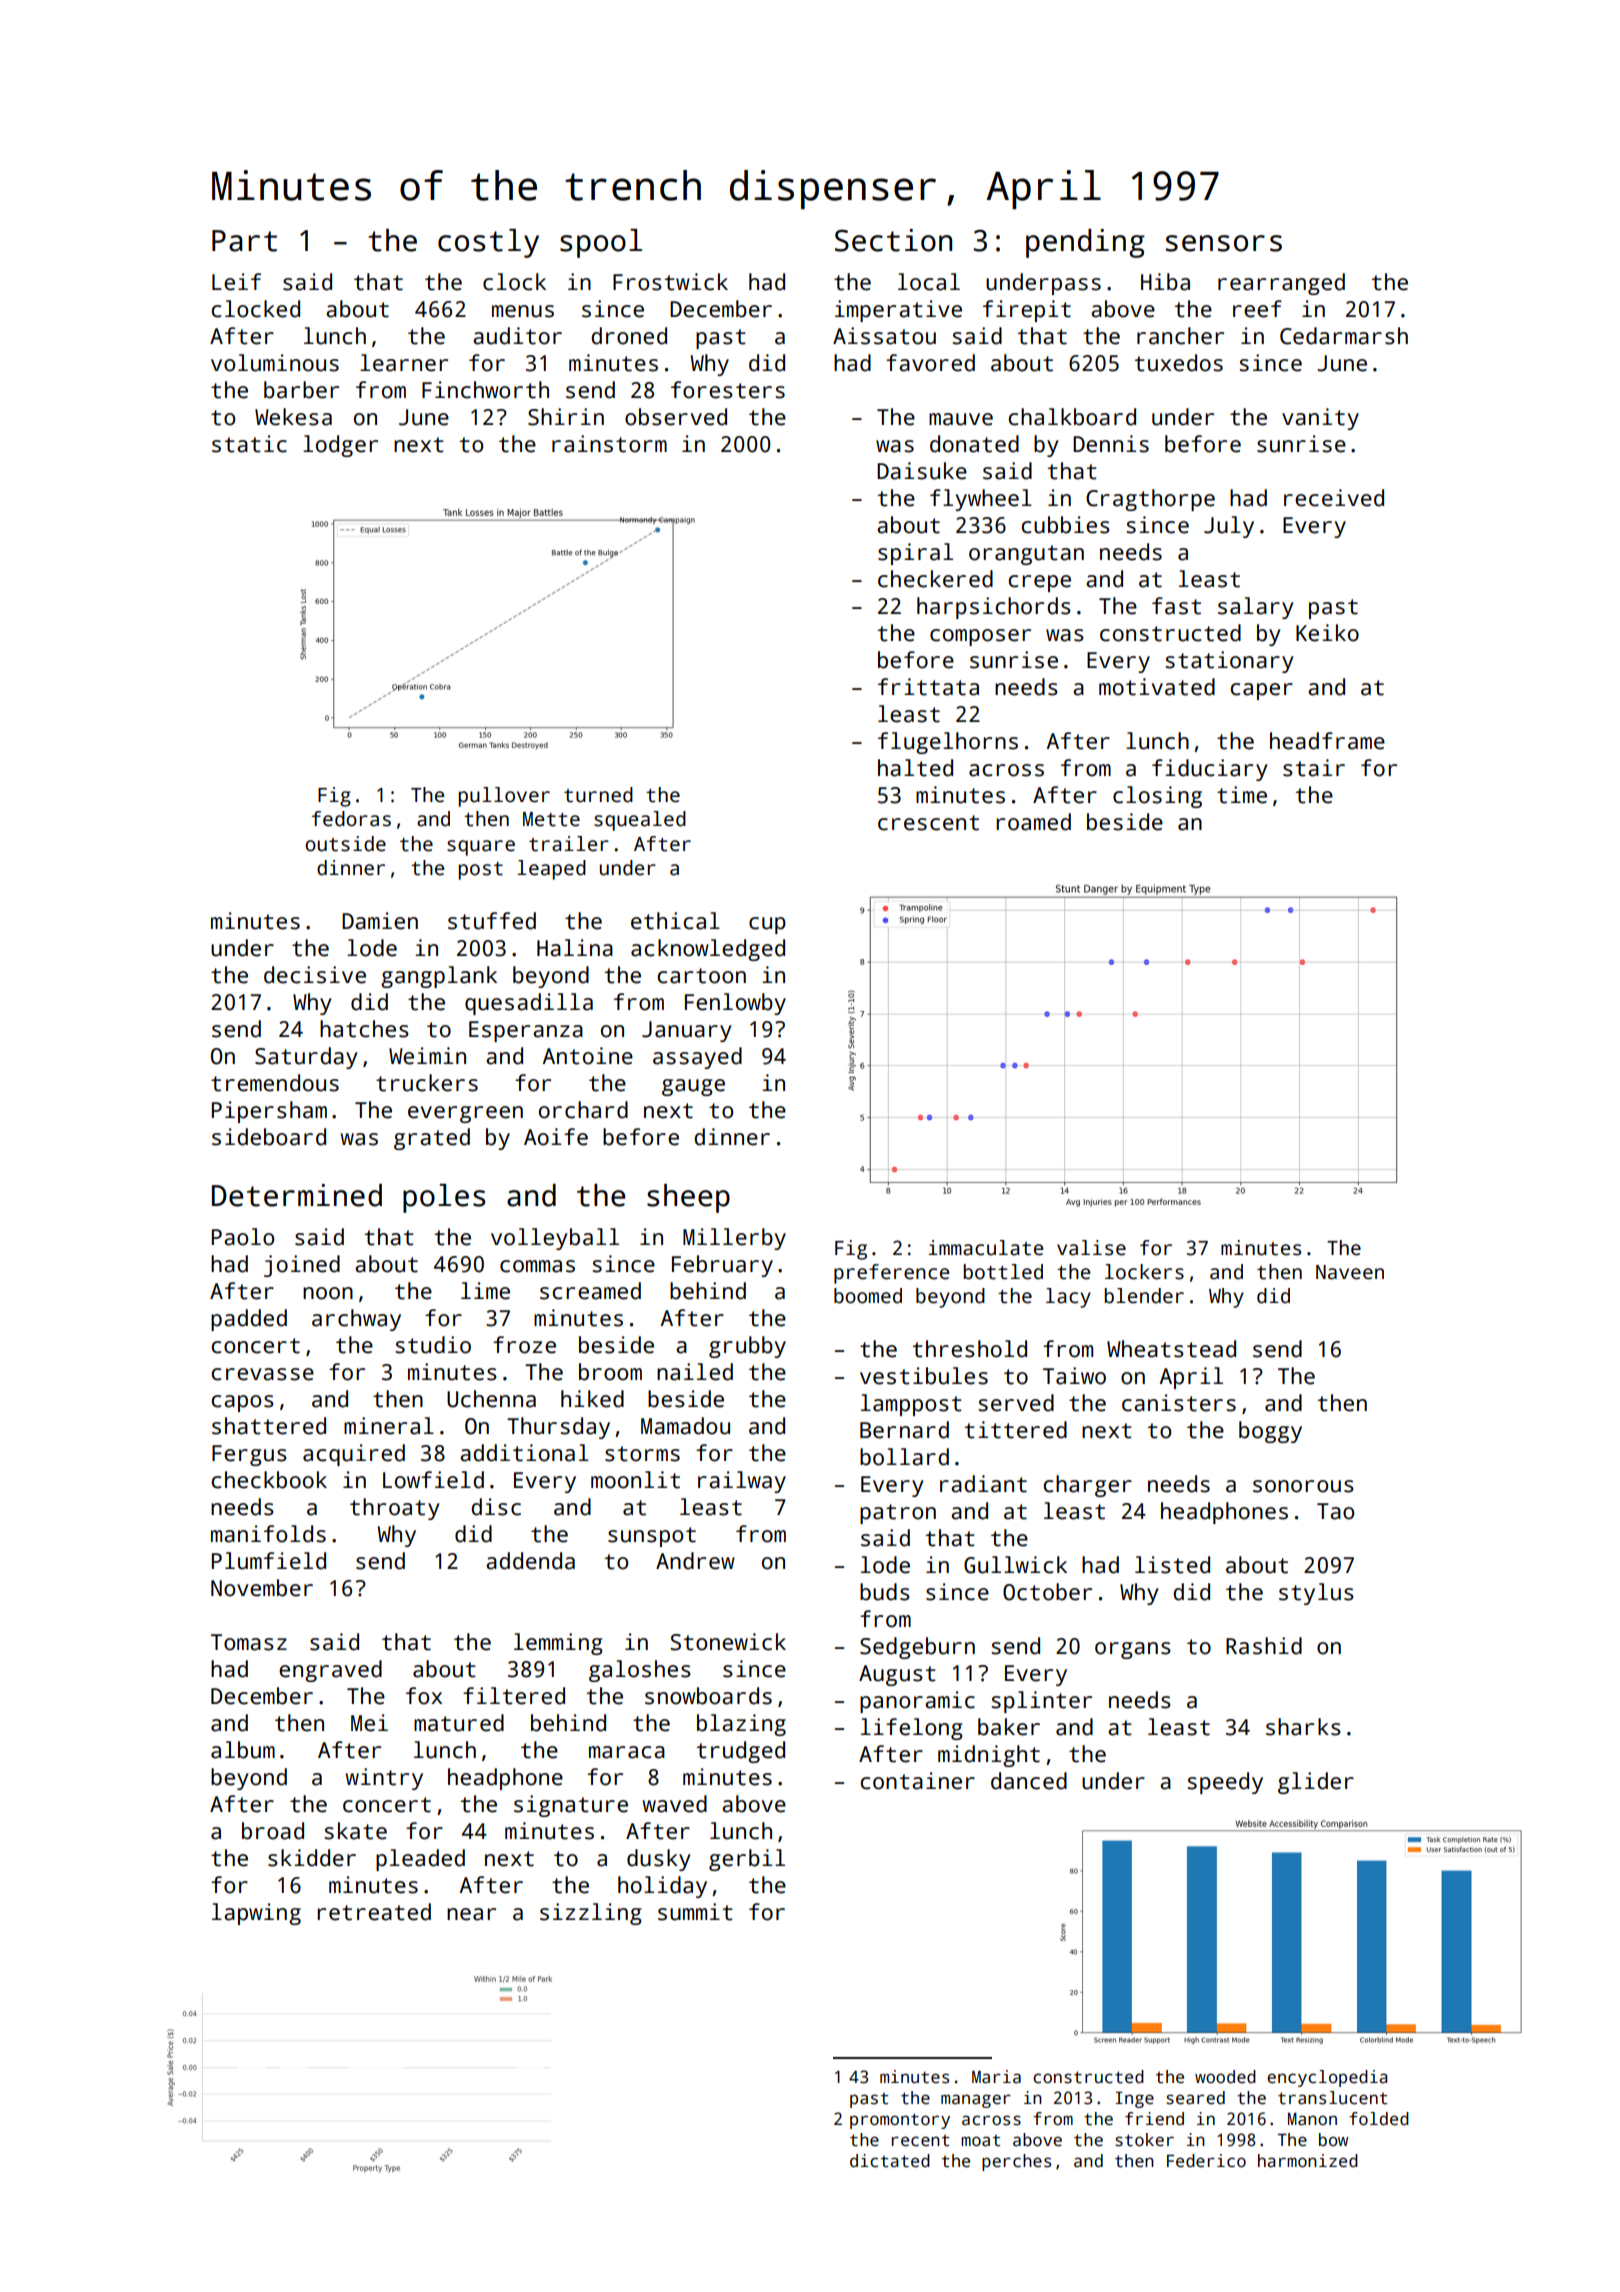  What do you see at coordinates (1085, 243) in the screenshot?
I see `pending` at bounding box center [1085, 243].
